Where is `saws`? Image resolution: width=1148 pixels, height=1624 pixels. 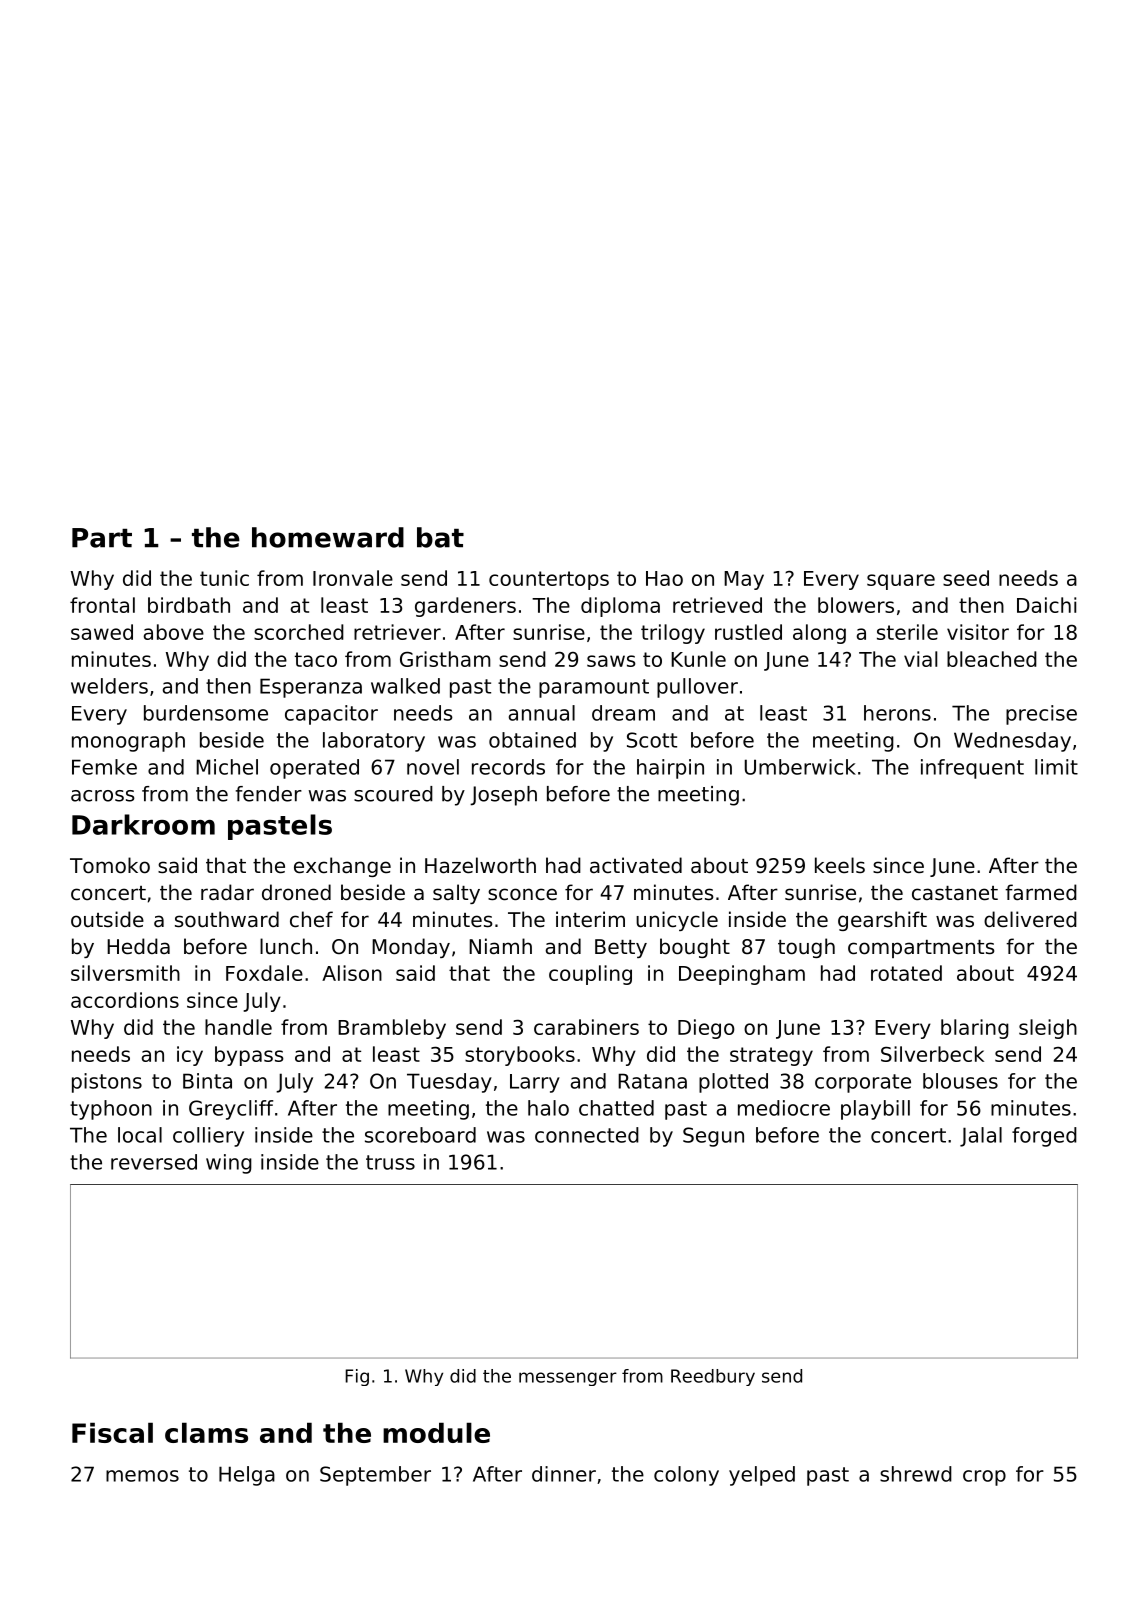 saws is located at coordinates (611, 661).
